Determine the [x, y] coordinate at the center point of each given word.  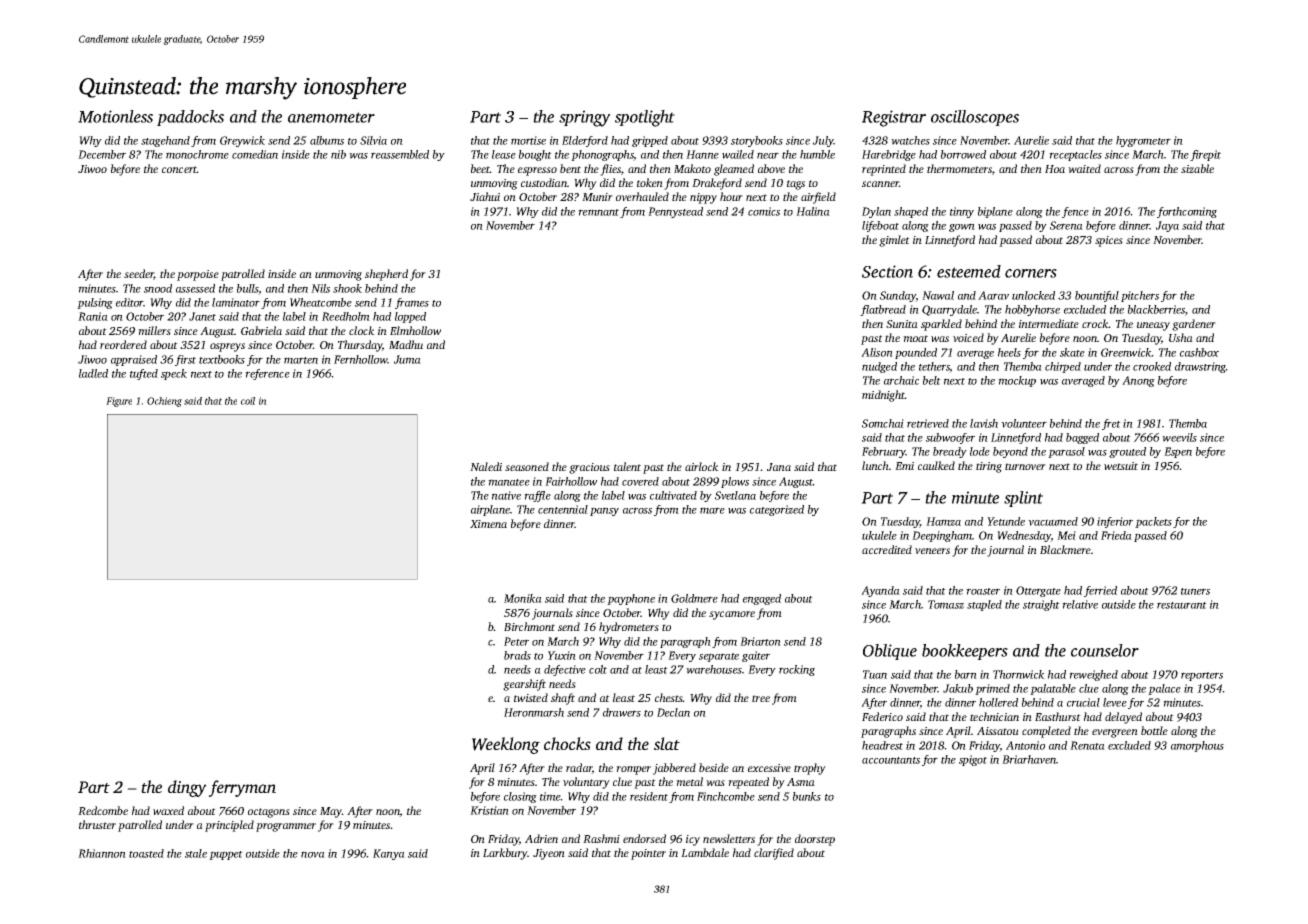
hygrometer [1143, 141]
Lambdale [705, 852]
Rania [93, 316]
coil [248, 401]
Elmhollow [415, 330]
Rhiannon [102, 853]
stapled [984, 605]
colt [598, 669]
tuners [1195, 591]
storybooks [757, 141]
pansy [604, 511]
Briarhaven [1029, 759]
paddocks [190, 118]
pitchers [1140, 296]
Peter [516, 641]
